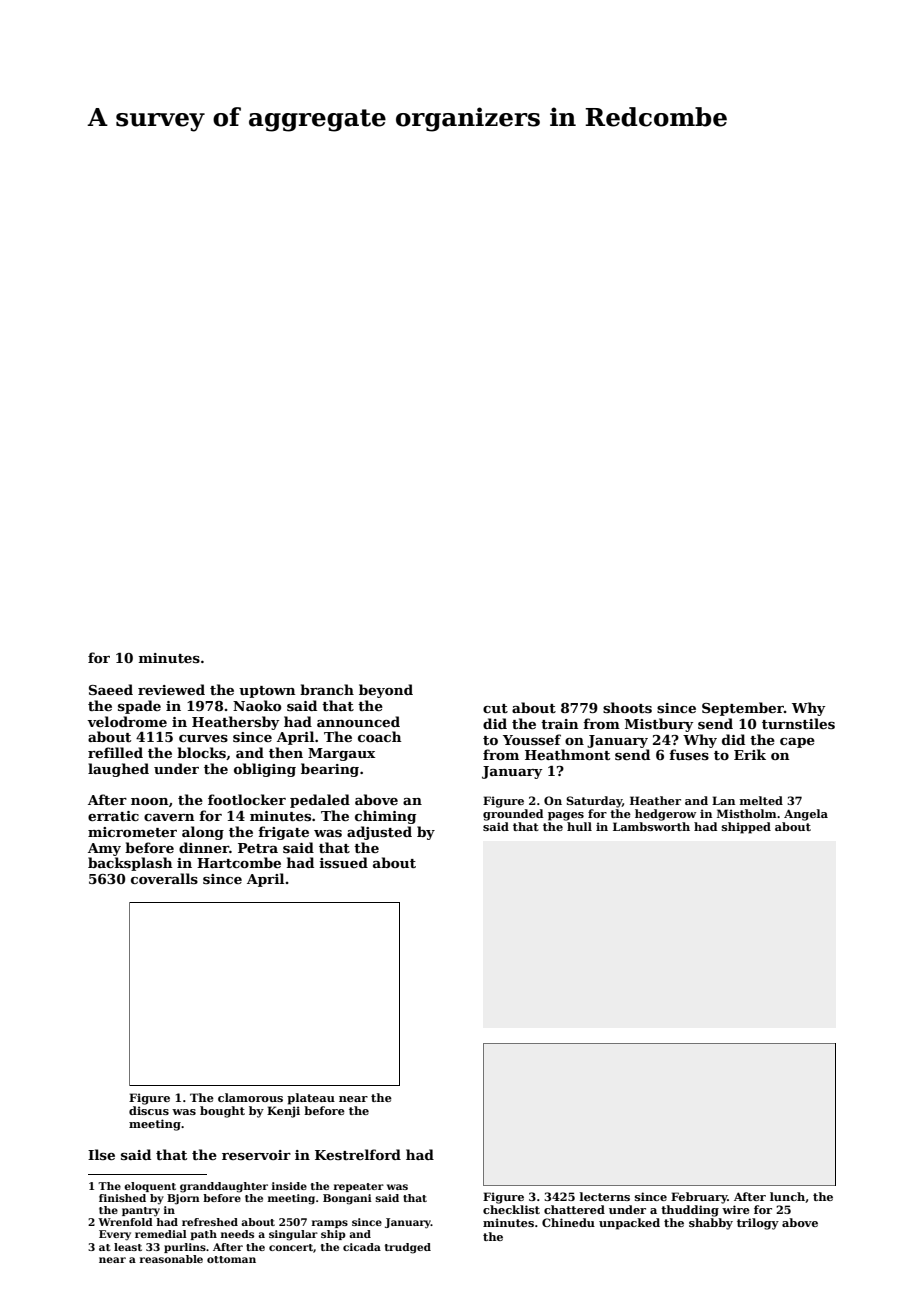  I want to click on shoots, so click(627, 707).
